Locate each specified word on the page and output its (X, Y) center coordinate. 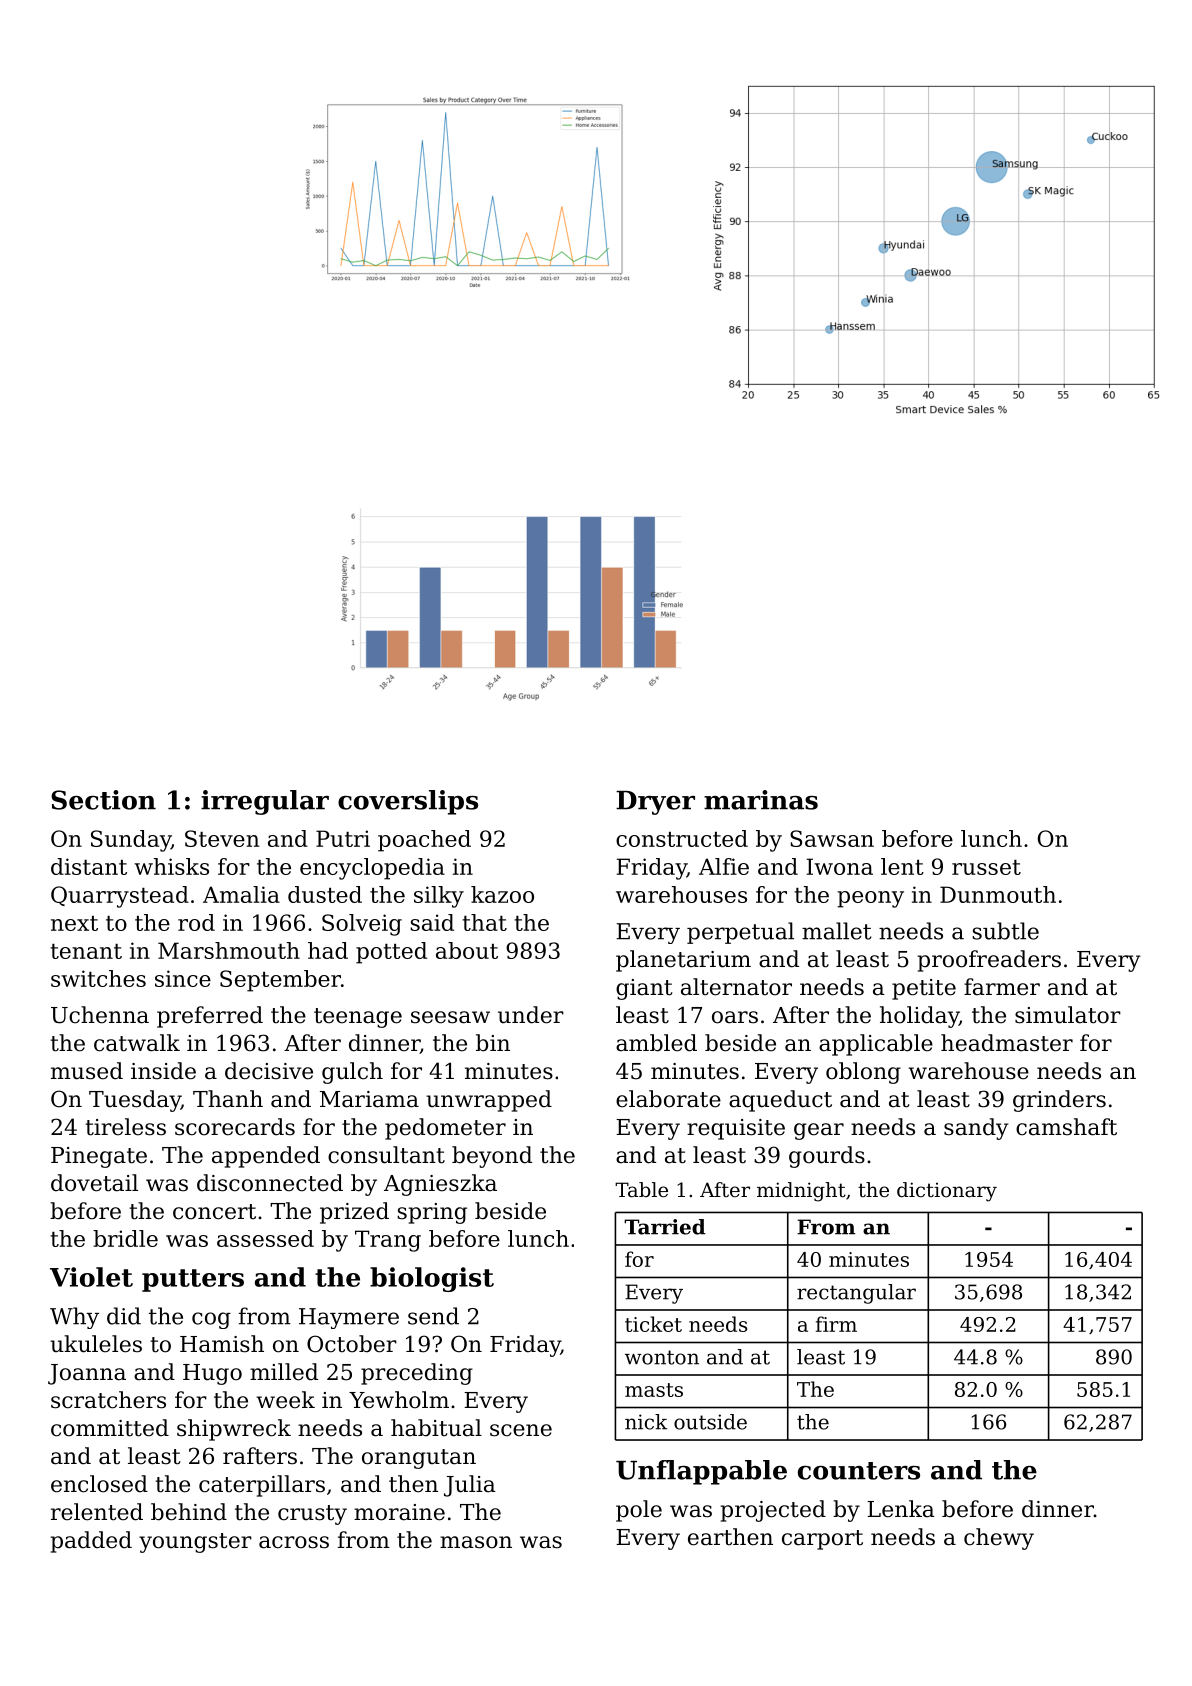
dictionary (947, 1192)
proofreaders (989, 961)
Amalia (241, 894)
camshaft (1066, 1127)
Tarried (665, 1227)
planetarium (683, 961)
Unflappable (701, 1472)
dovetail (94, 1183)
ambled (656, 1043)
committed (110, 1428)
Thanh (228, 1099)
